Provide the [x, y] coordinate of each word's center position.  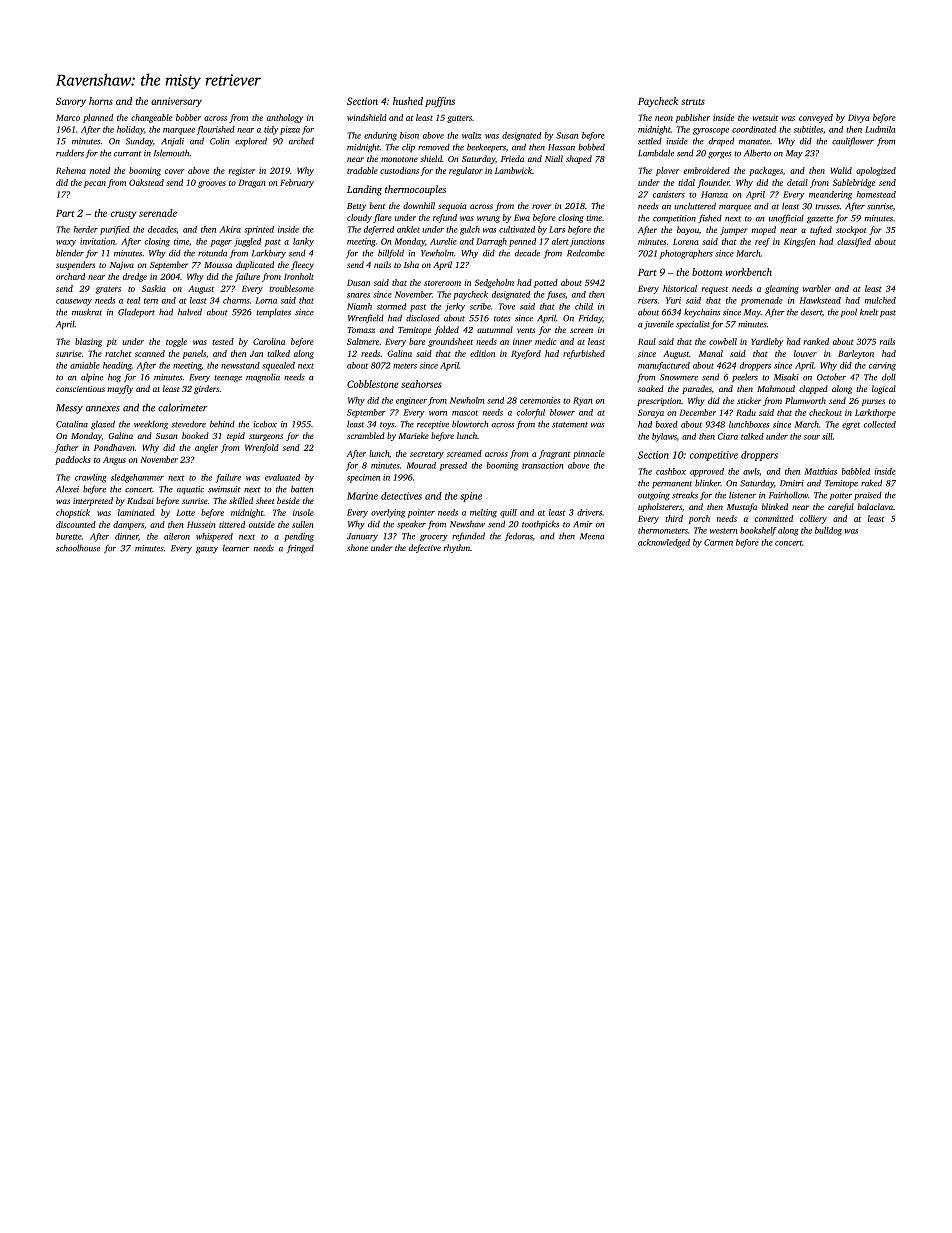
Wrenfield [366, 318]
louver [805, 353]
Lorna [266, 300]
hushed [408, 101]
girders [207, 389]
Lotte [185, 512]
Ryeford [526, 354]
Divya [858, 118]
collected [880, 424]
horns [101, 101]
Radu [746, 412]
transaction [543, 465]
